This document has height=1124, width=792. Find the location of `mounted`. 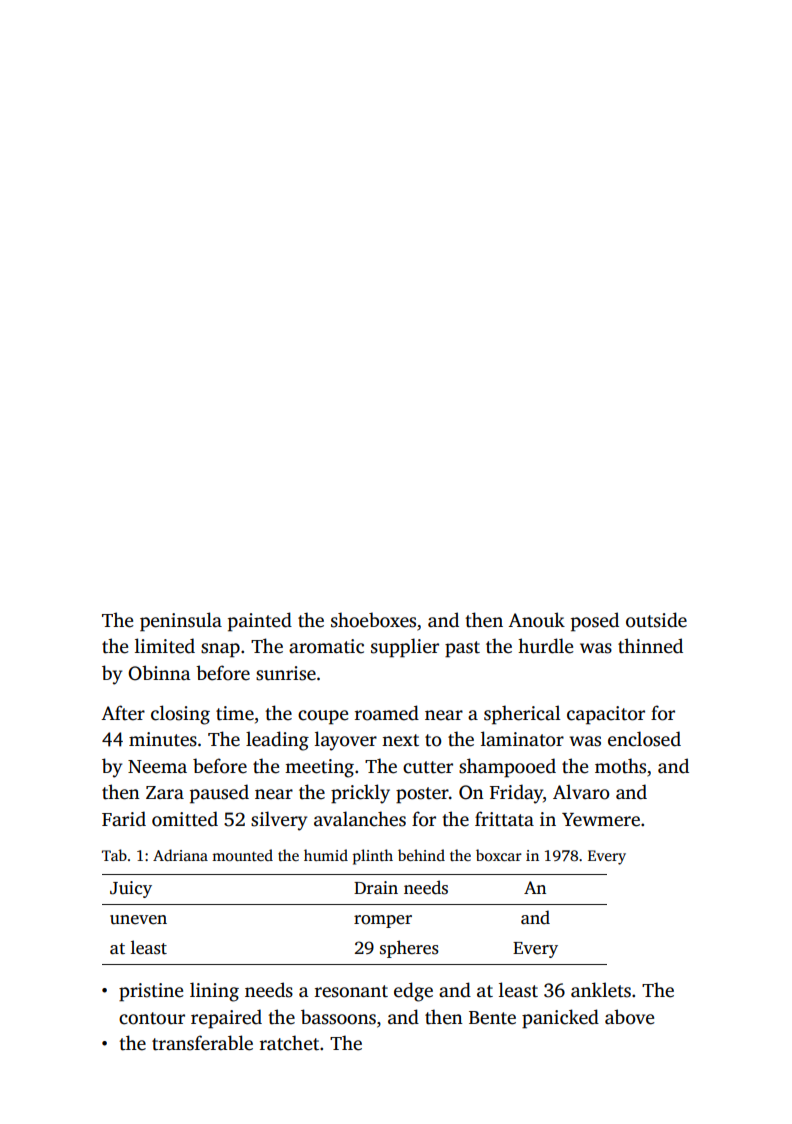

mounted is located at coordinates (242, 855).
